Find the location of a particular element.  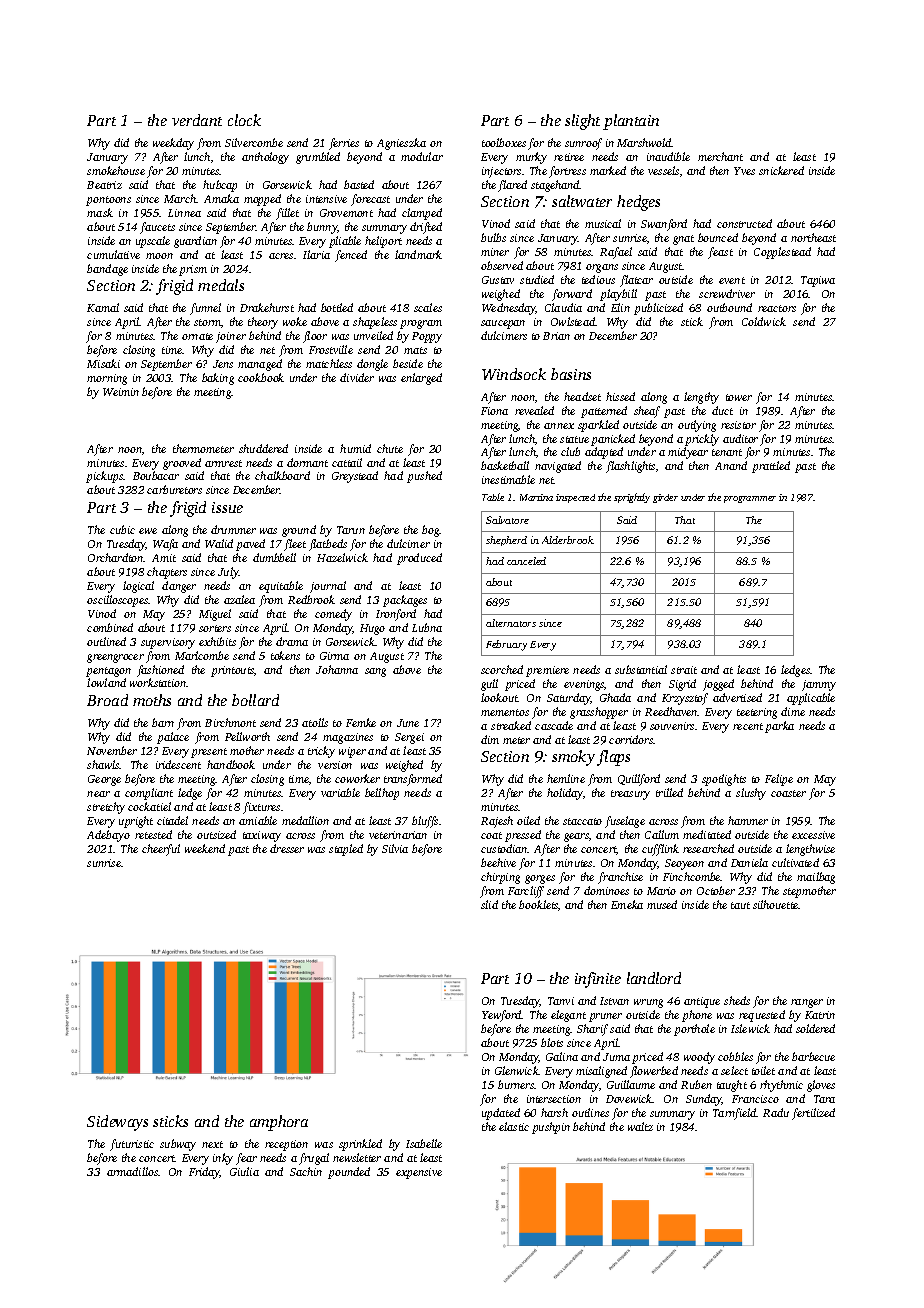

snickered is located at coordinates (781, 170).
